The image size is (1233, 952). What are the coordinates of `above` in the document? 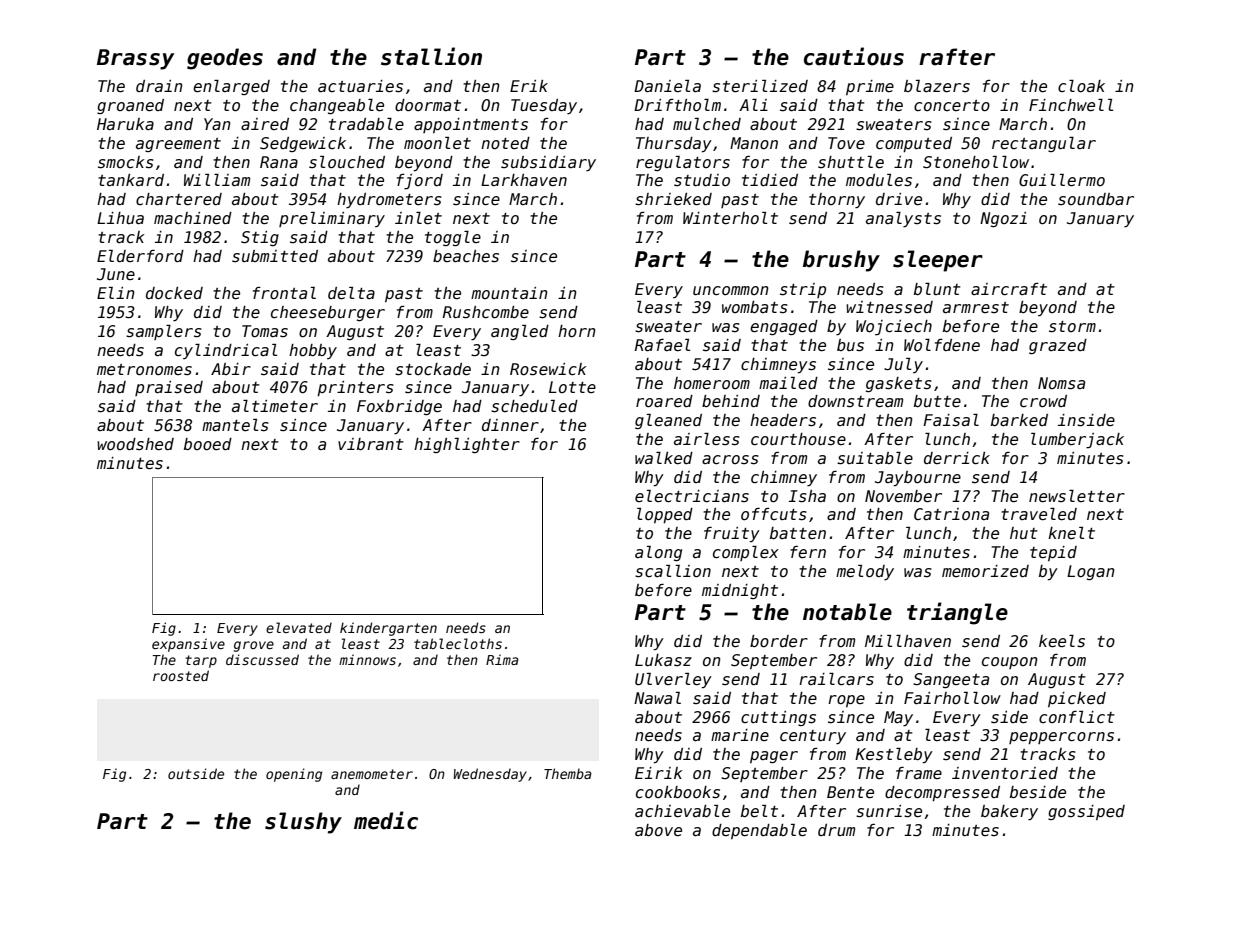 It's located at (658, 830).
